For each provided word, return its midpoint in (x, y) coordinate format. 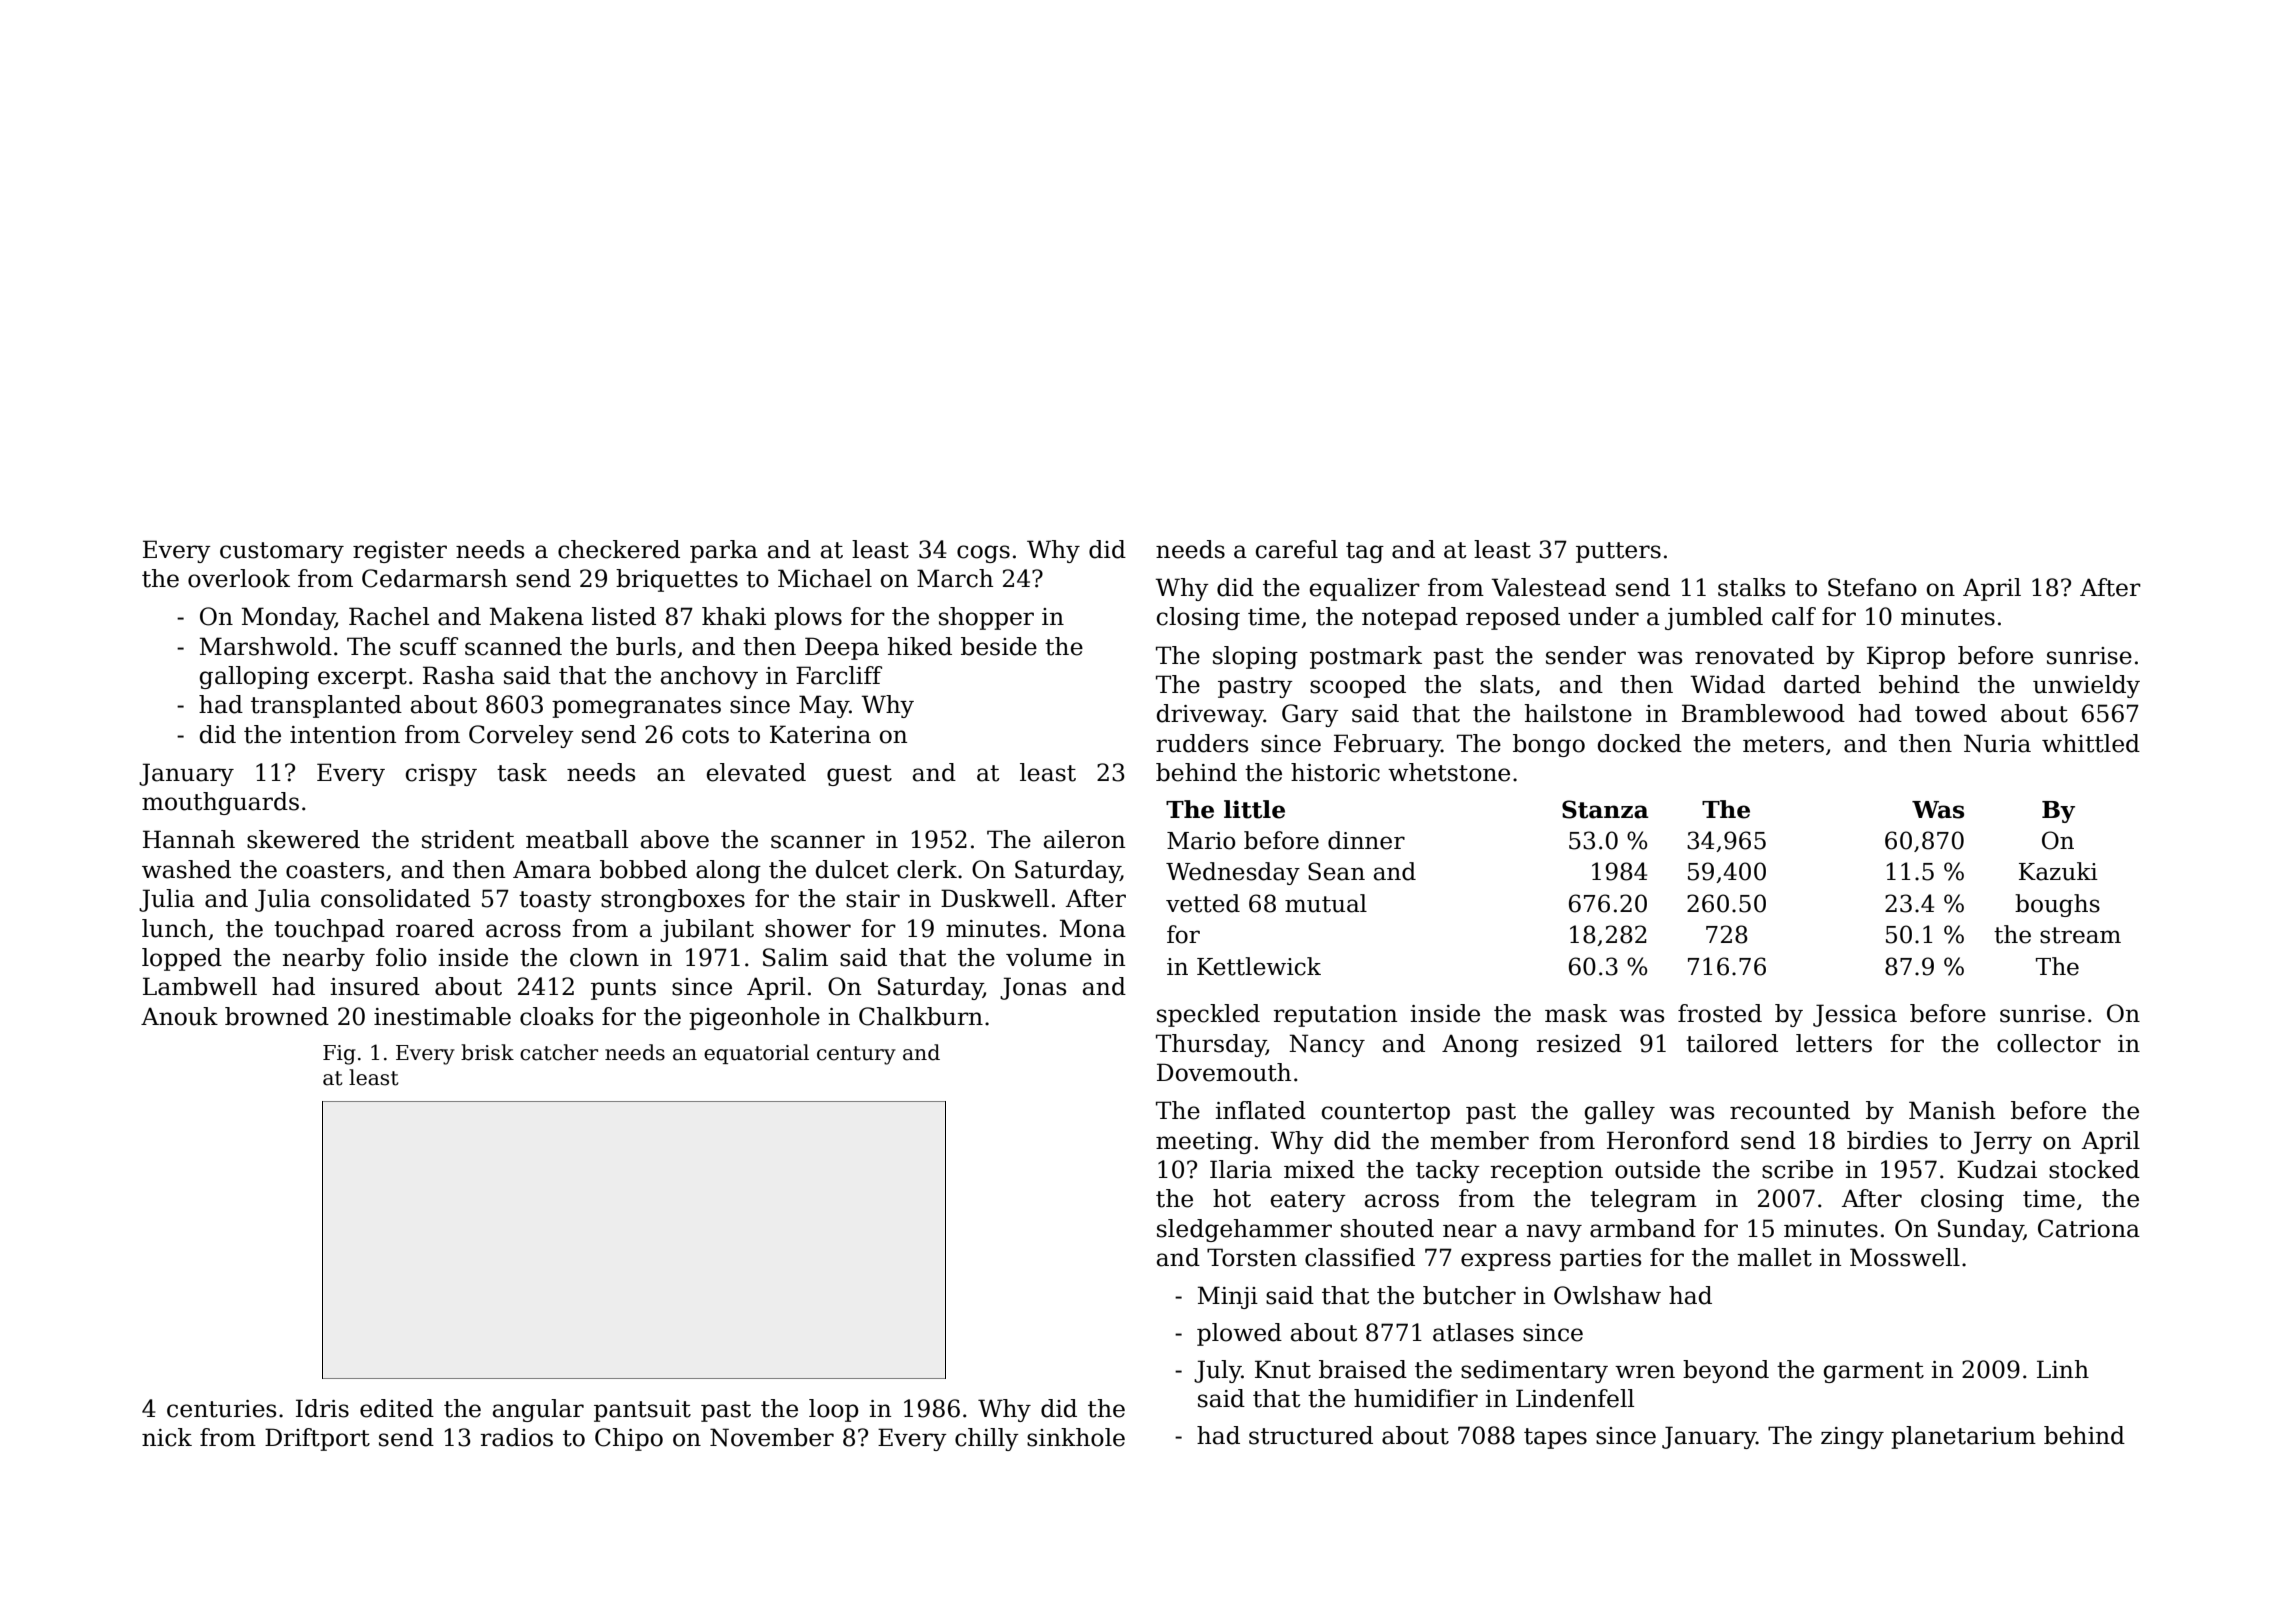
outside (1657, 1169)
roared (435, 928)
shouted (1387, 1228)
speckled (1208, 1015)
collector (2049, 1043)
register (400, 552)
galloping (254, 677)
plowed (1239, 1334)
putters (1618, 552)
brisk (487, 1052)
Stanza (1605, 809)
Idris (322, 1408)
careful (1297, 549)
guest (859, 775)
